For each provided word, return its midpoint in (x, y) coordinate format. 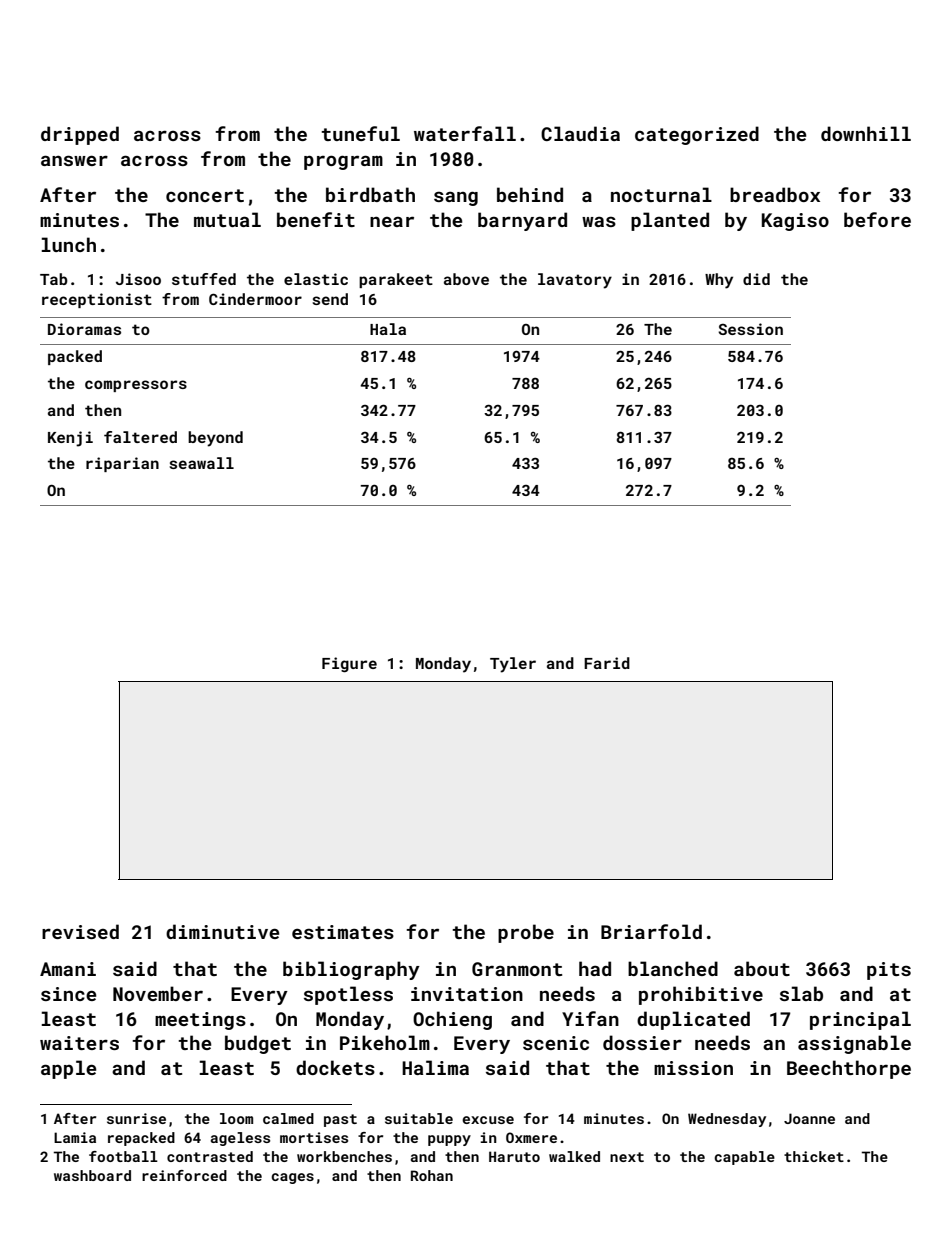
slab (801, 993)
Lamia (75, 1137)
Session (750, 329)
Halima (435, 1067)
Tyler (513, 665)
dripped (80, 135)
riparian (122, 464)
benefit (316, 219)
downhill (866, 133)
